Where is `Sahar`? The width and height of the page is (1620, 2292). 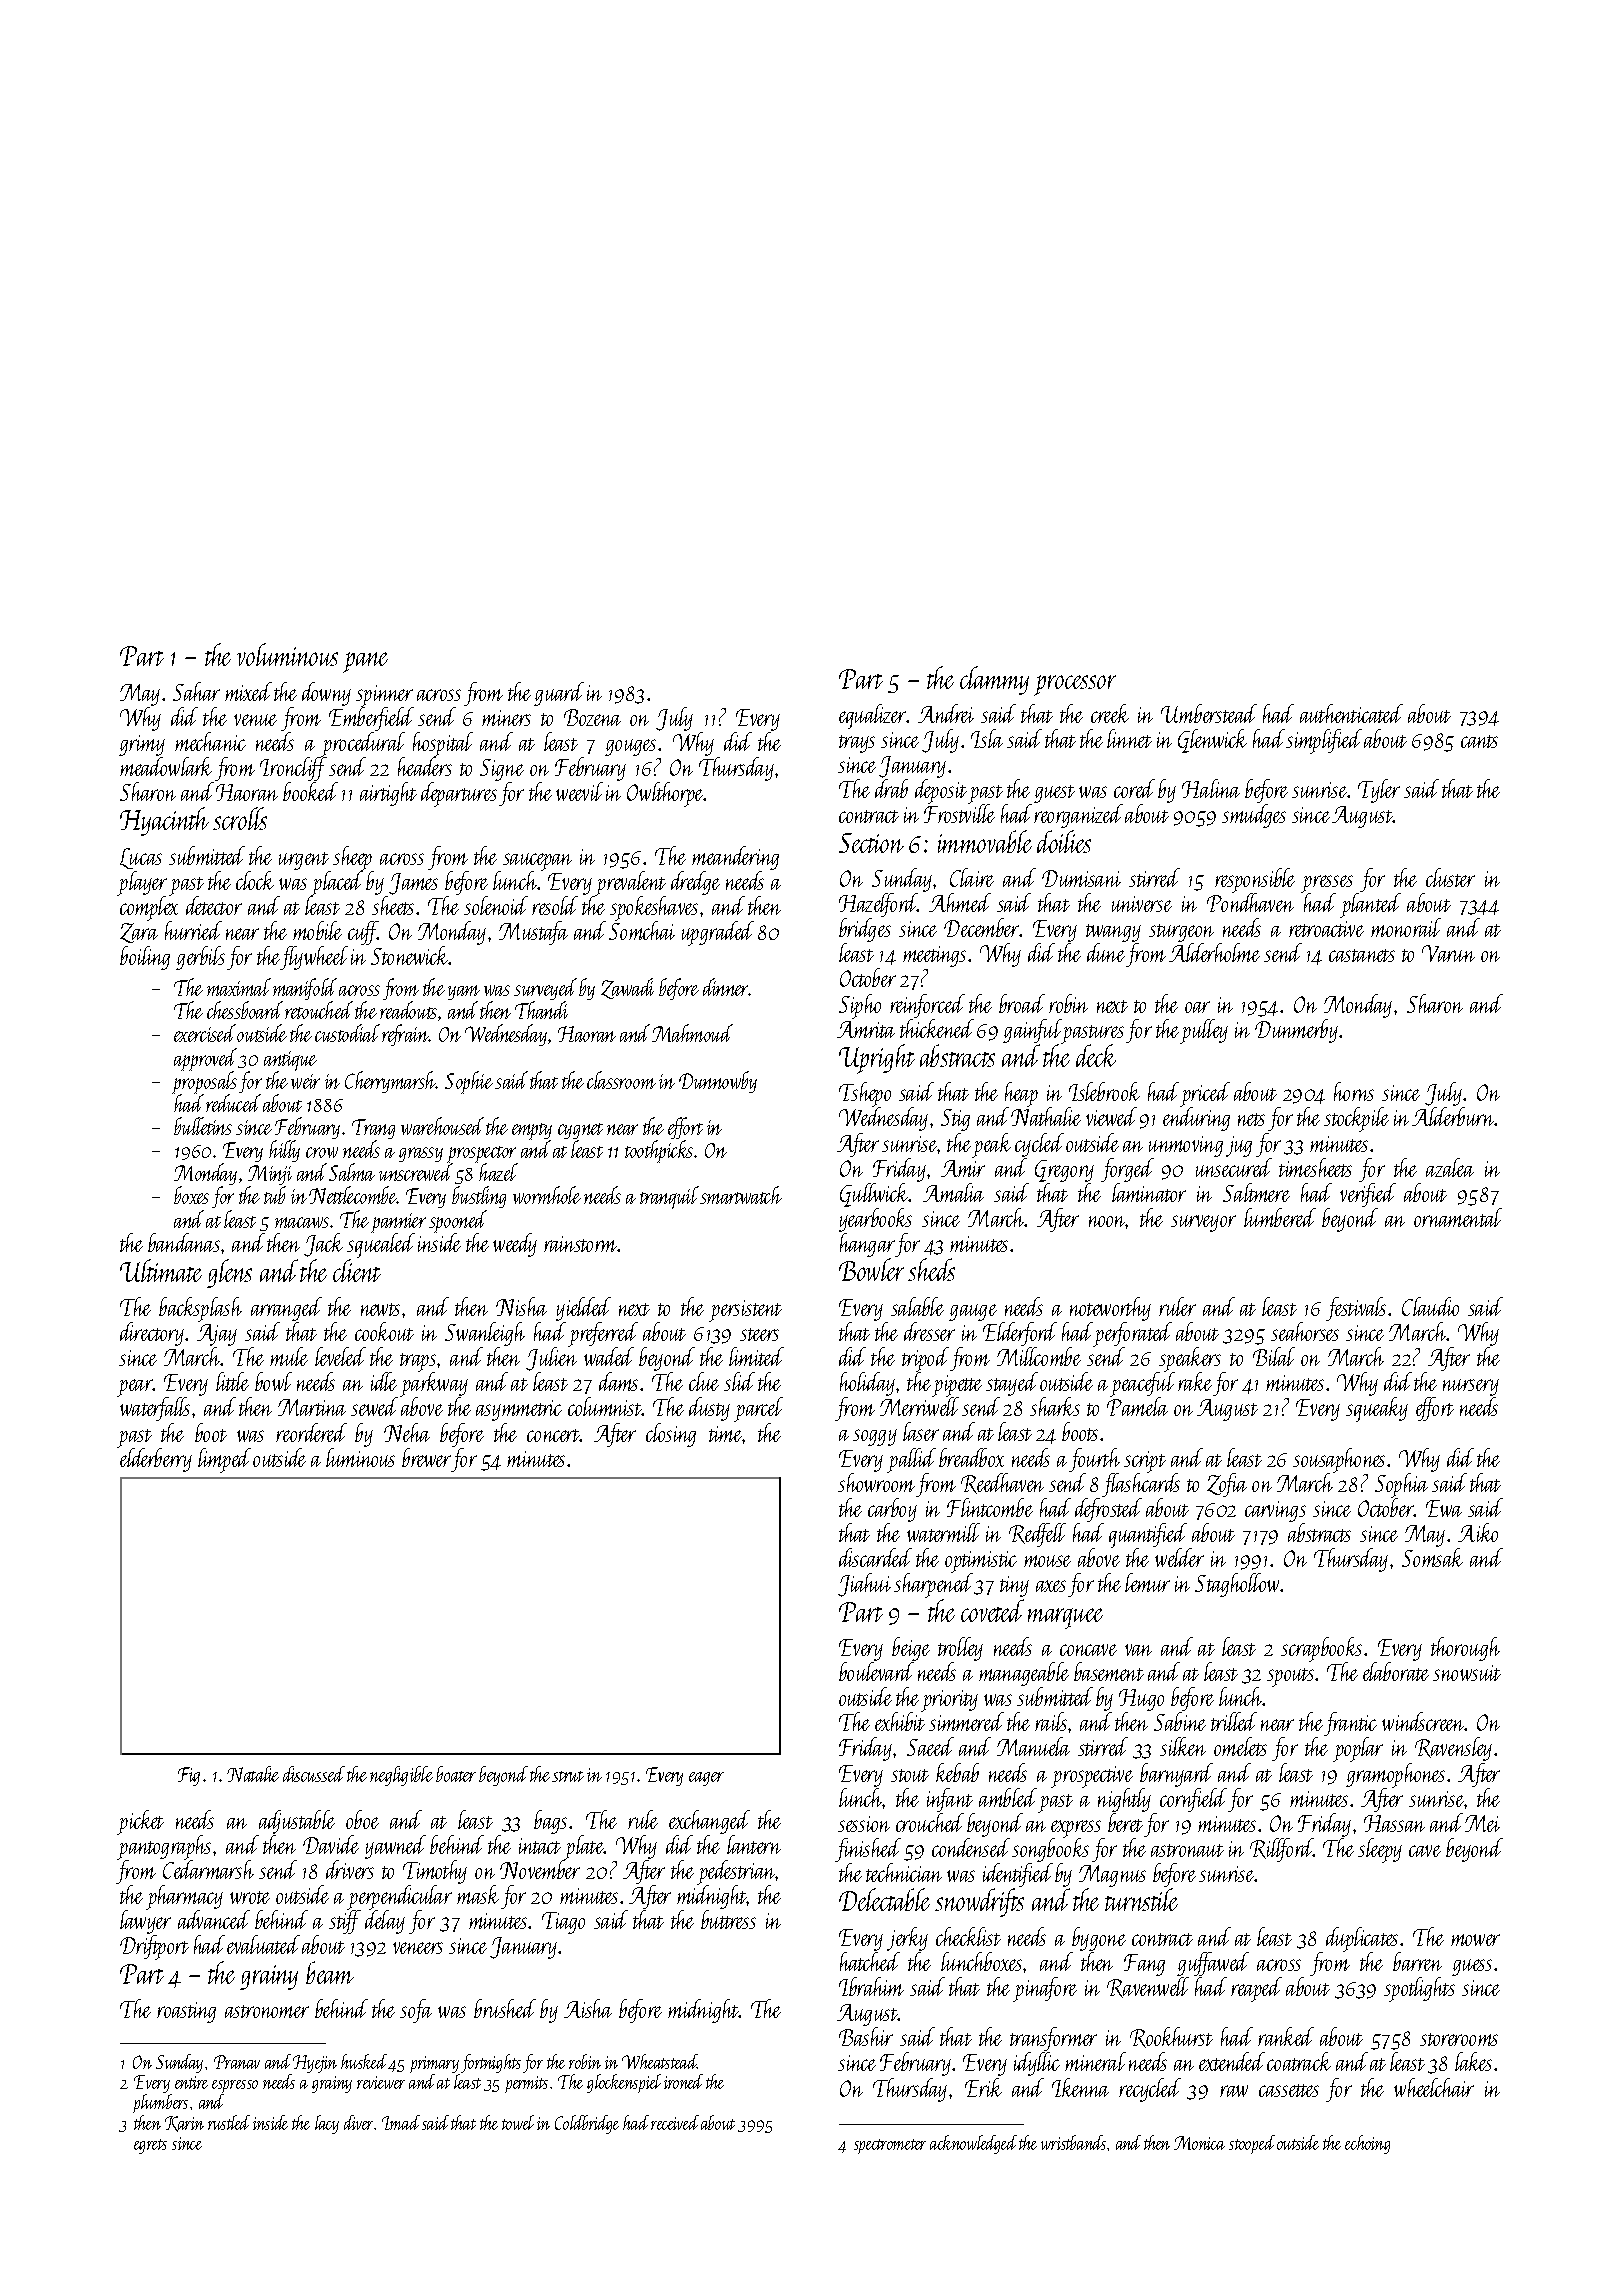 Sahar is located at coordinates (196, 691).
